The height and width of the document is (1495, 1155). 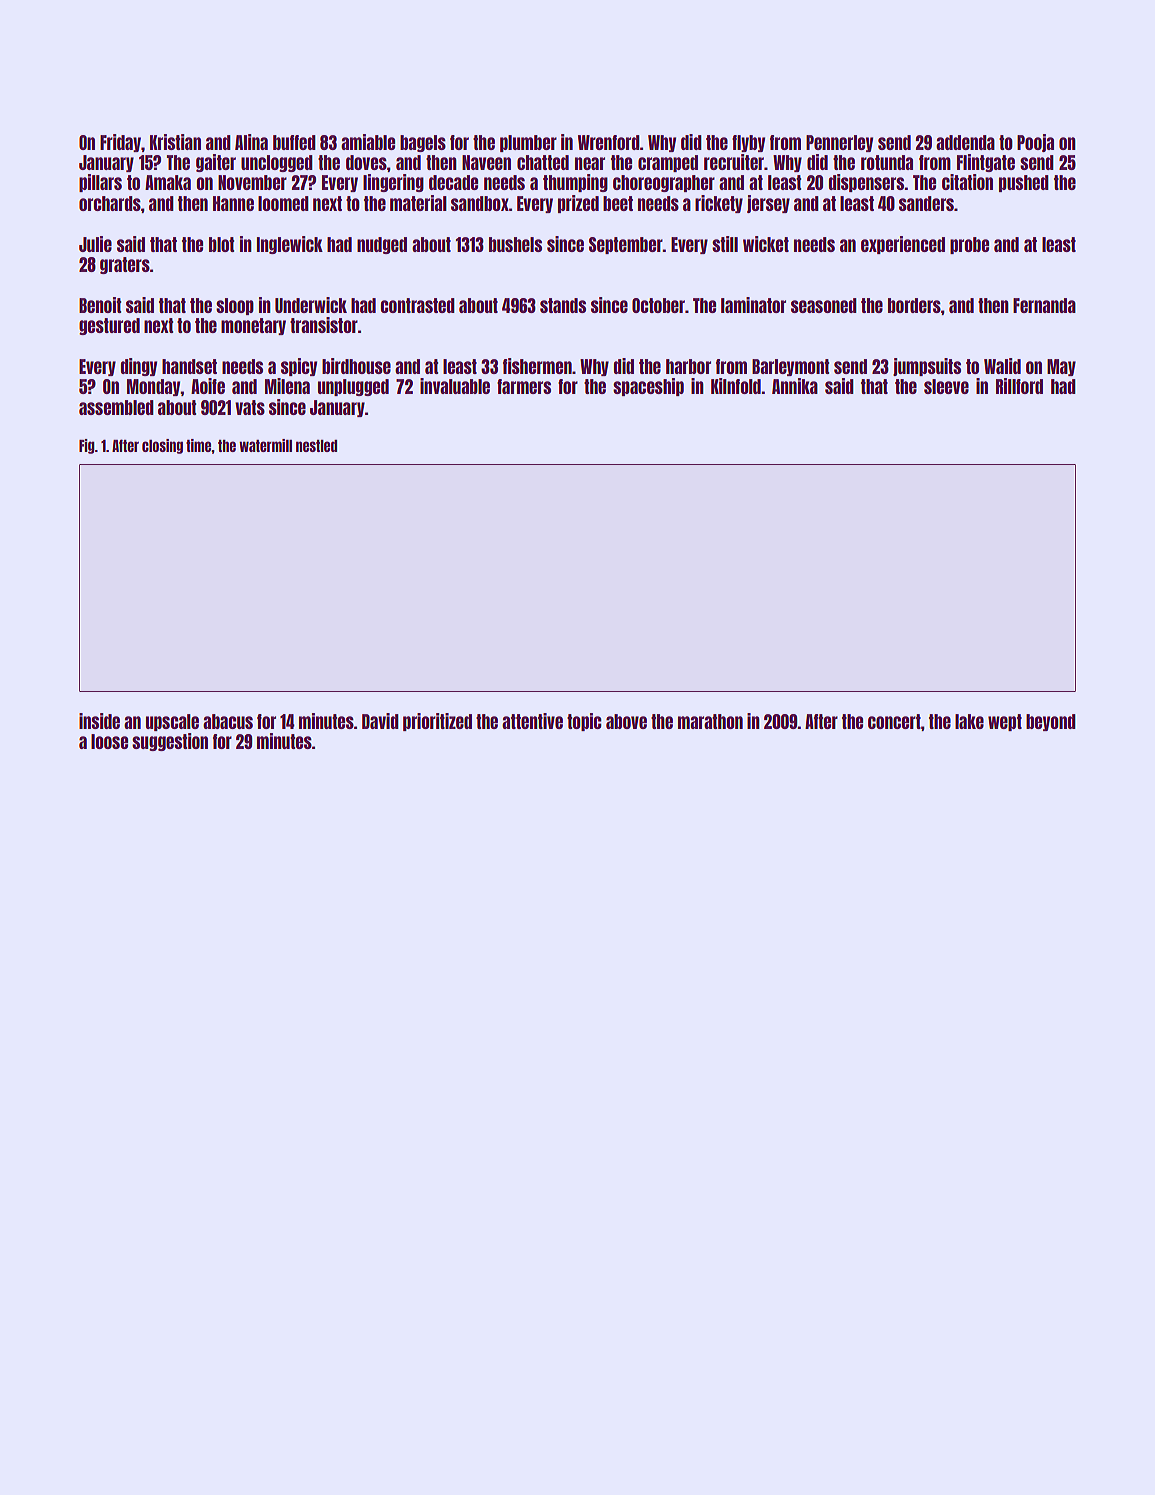 What do you see at coordinates (265, 445) in the document?
I see `watermill` at bounding box center [265, 445].
